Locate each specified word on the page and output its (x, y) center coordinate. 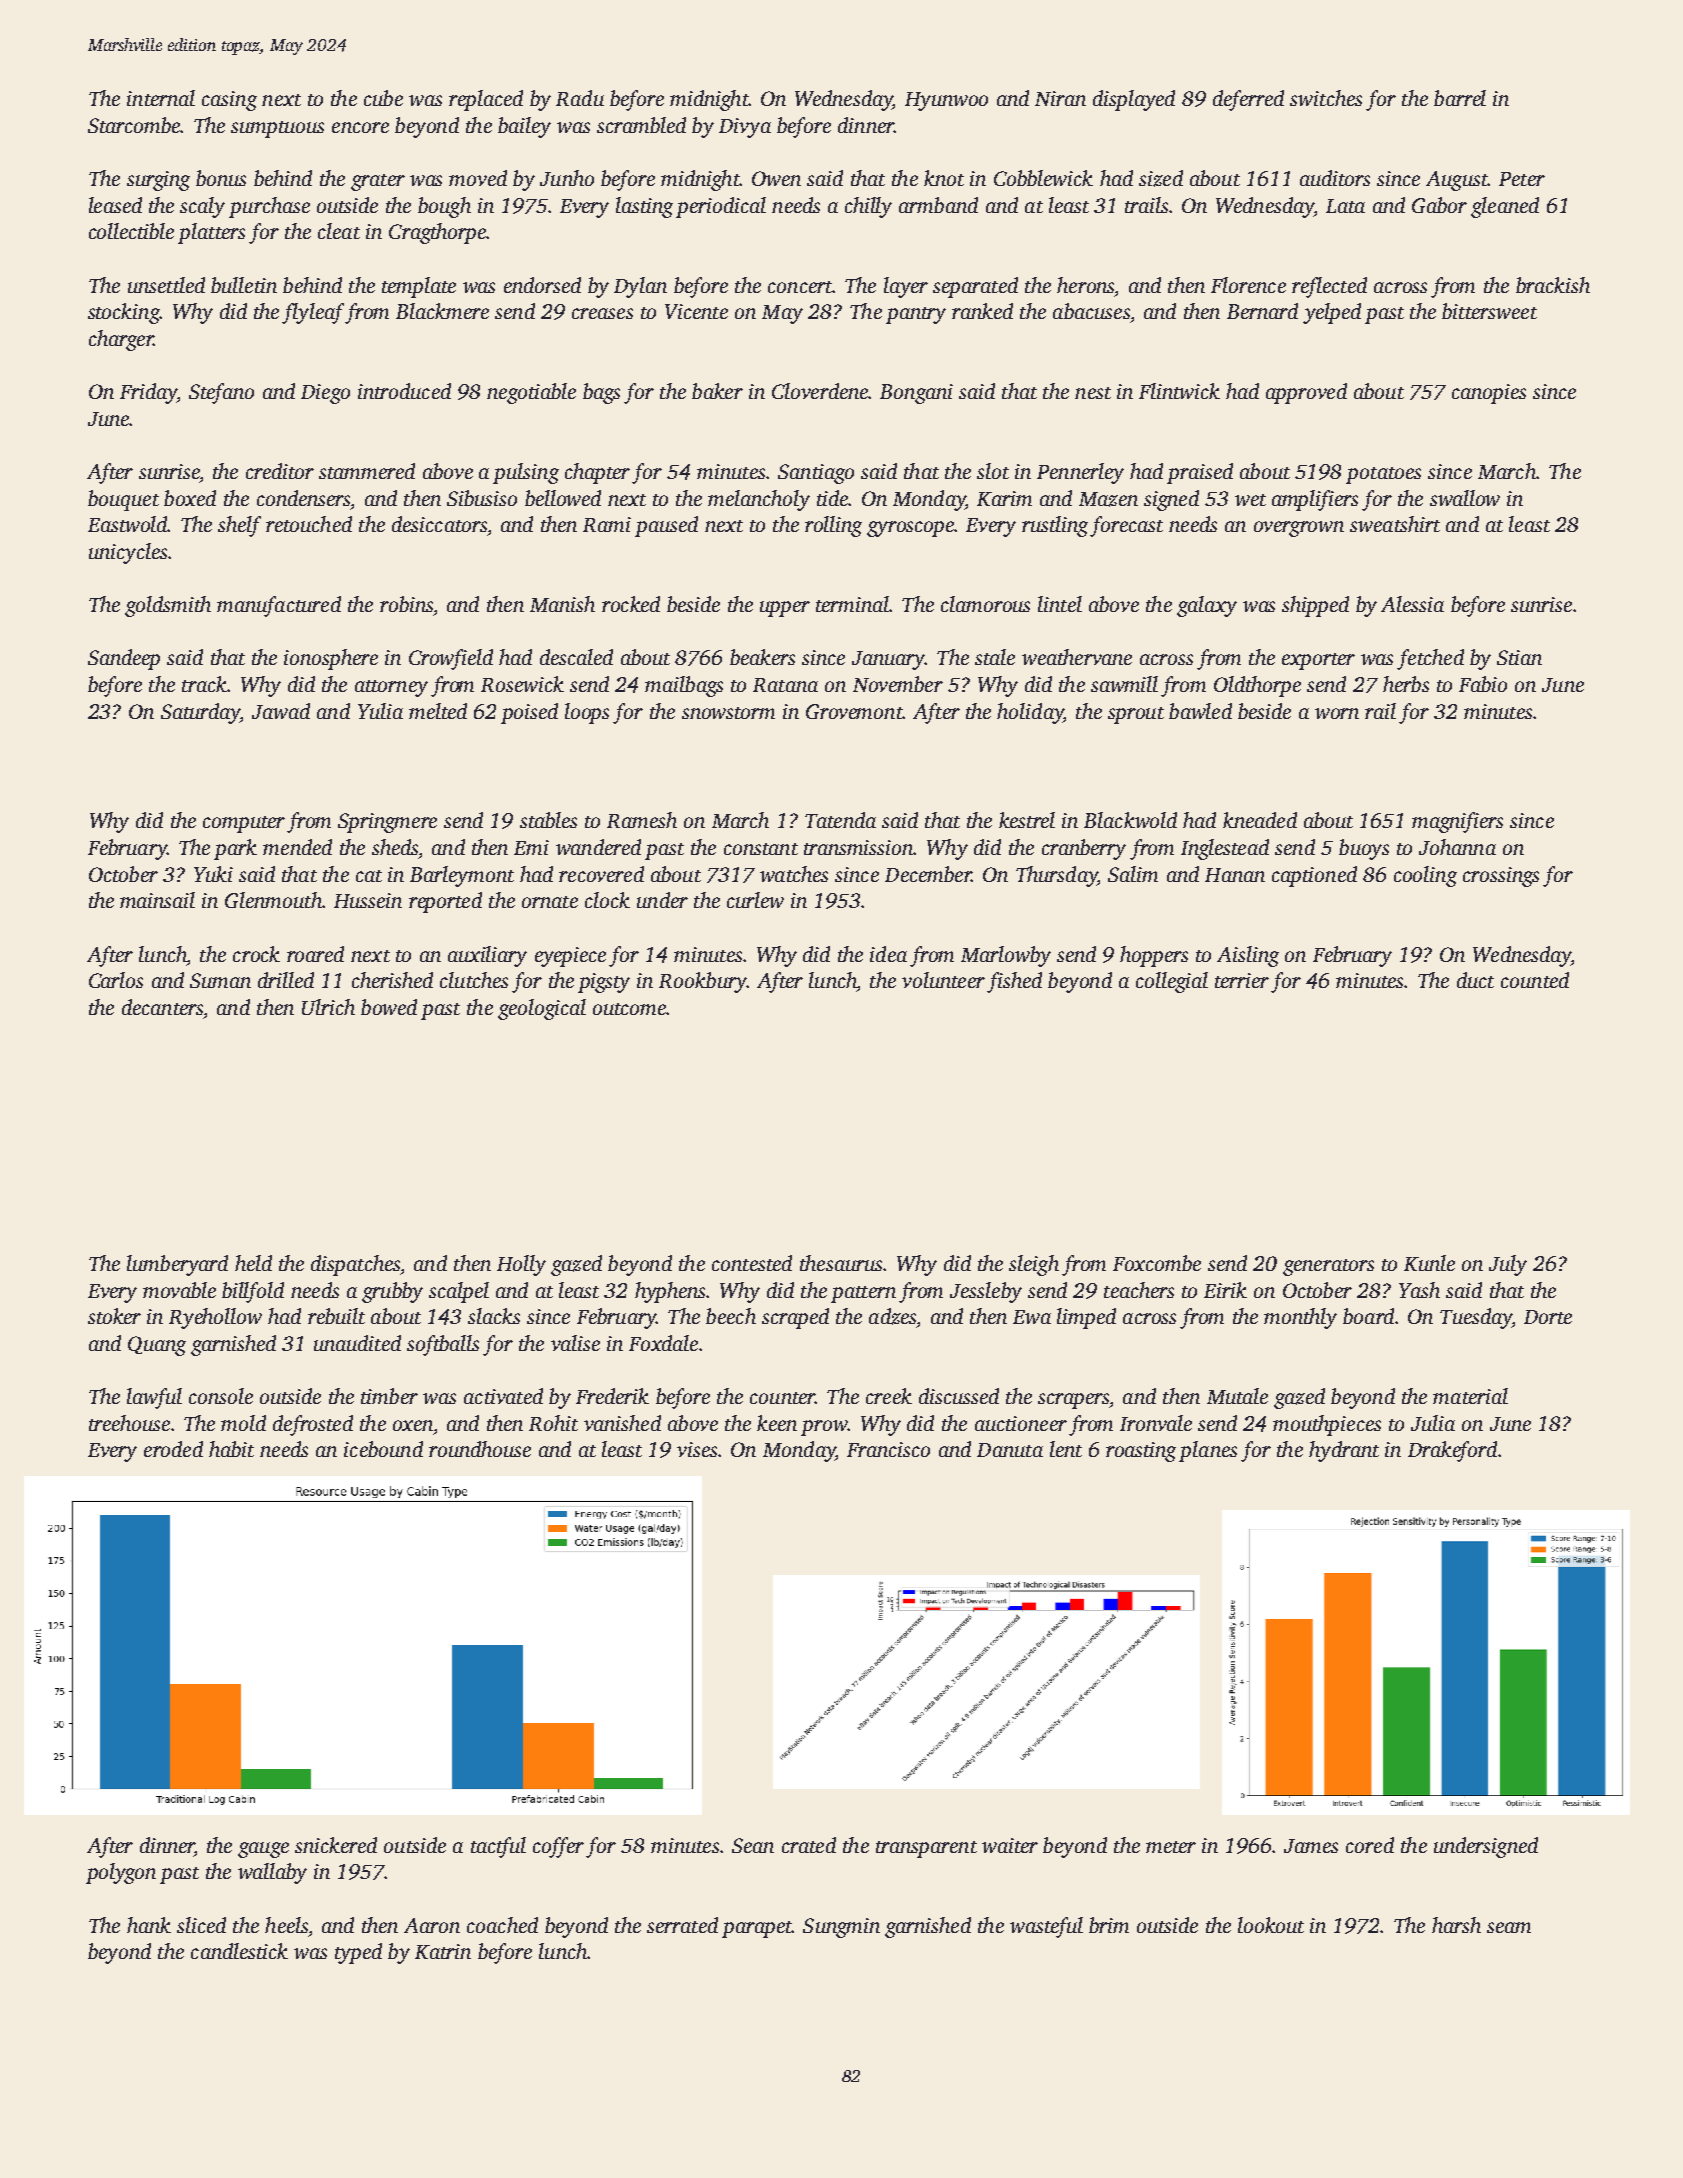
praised (1200, 473)
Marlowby (1006, 956)
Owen (776, 178)
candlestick (239, 1951)
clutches (474, 980)
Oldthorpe (1257, 686)
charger (121, 340)
